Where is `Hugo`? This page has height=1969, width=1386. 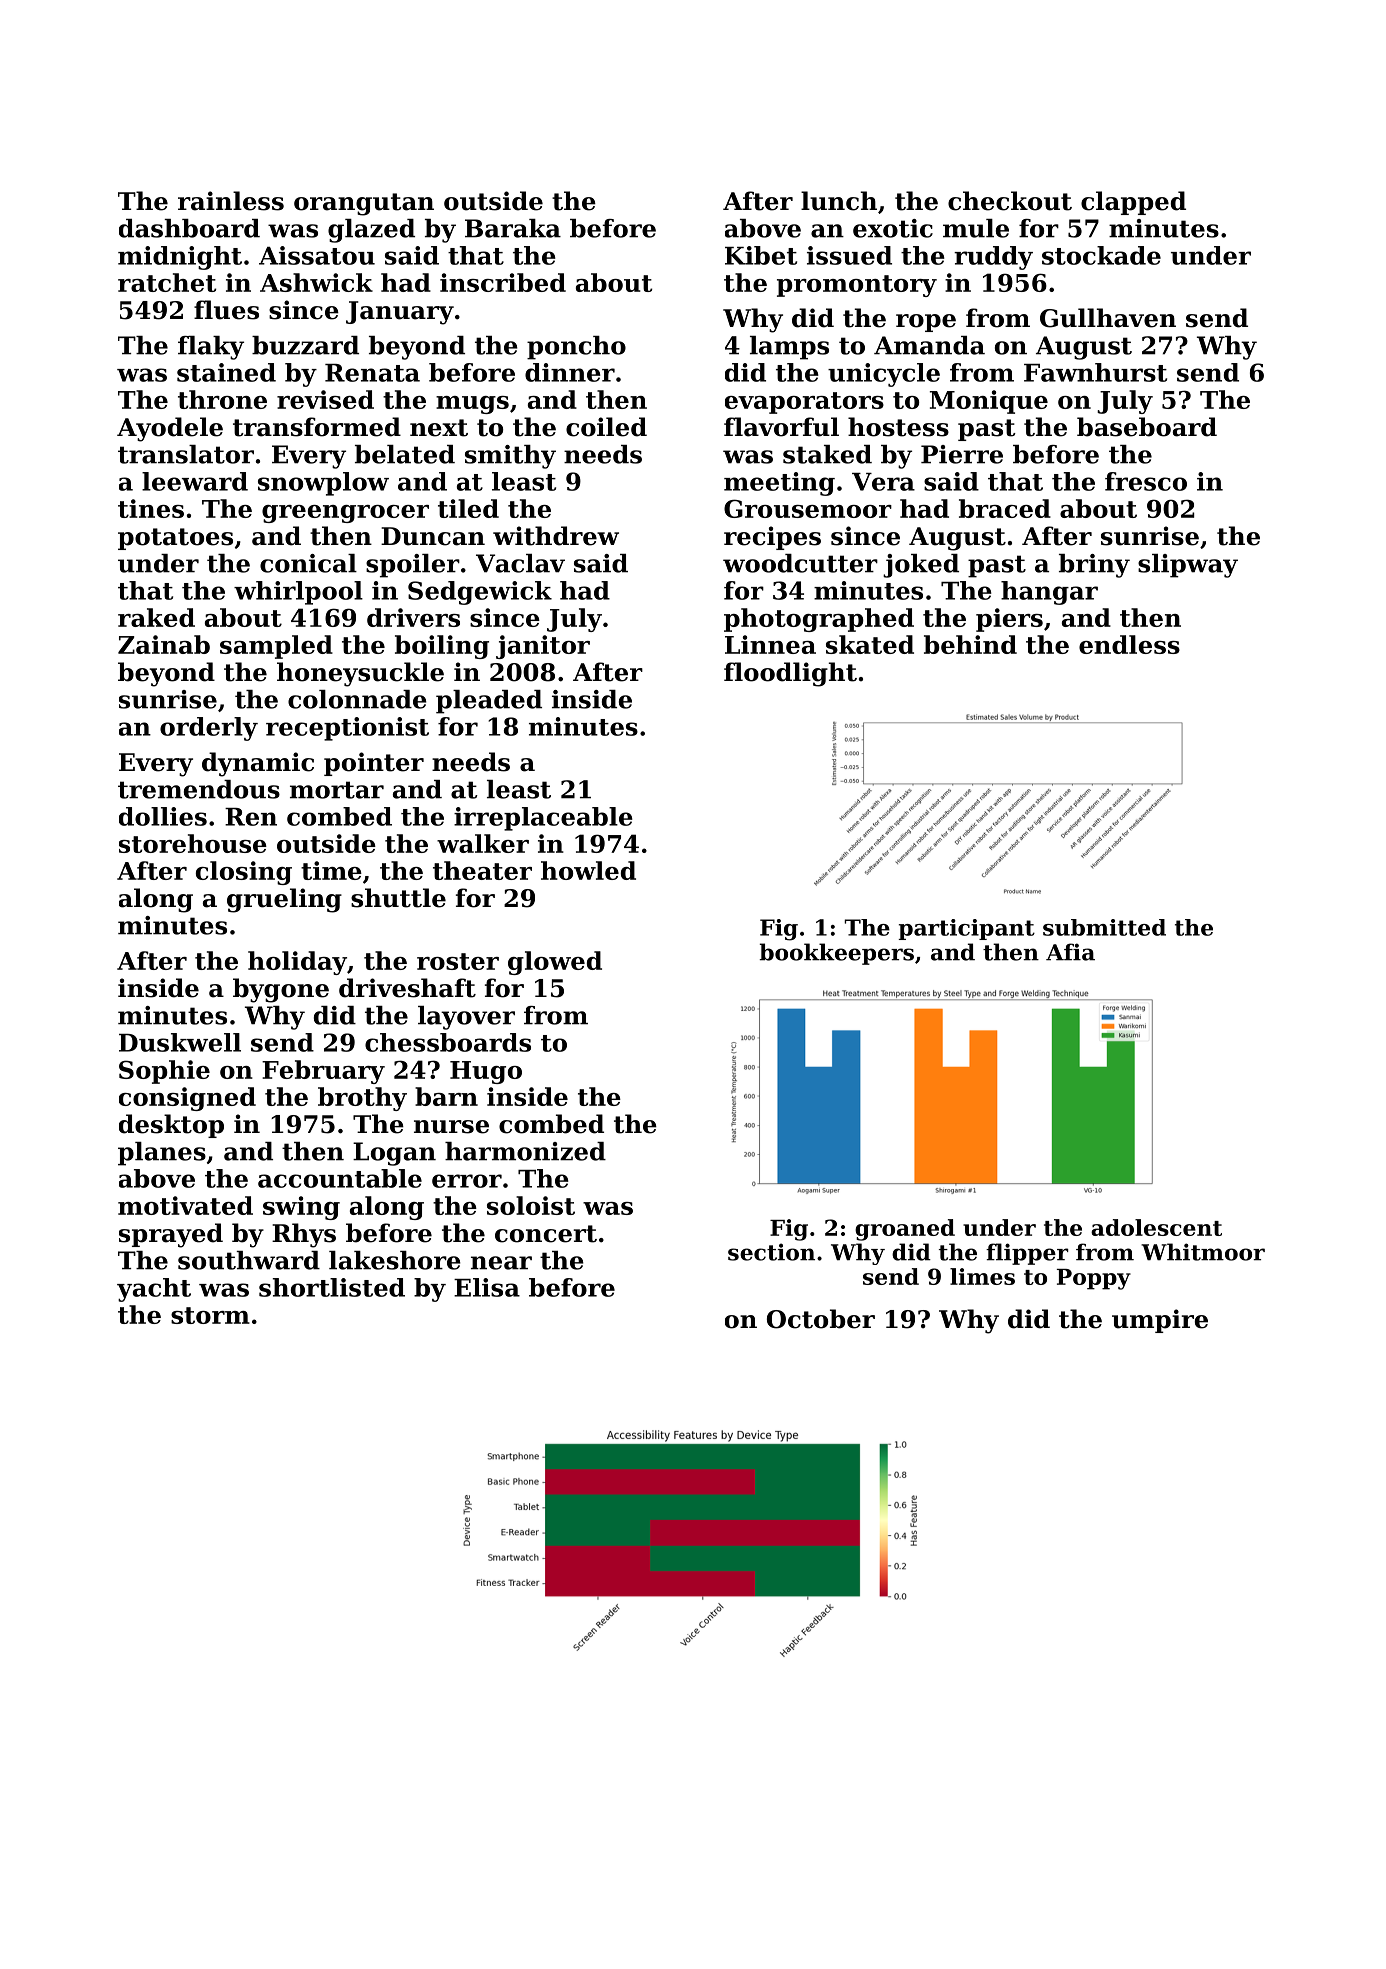
Hugo is located at coordinates (486, 1072).
